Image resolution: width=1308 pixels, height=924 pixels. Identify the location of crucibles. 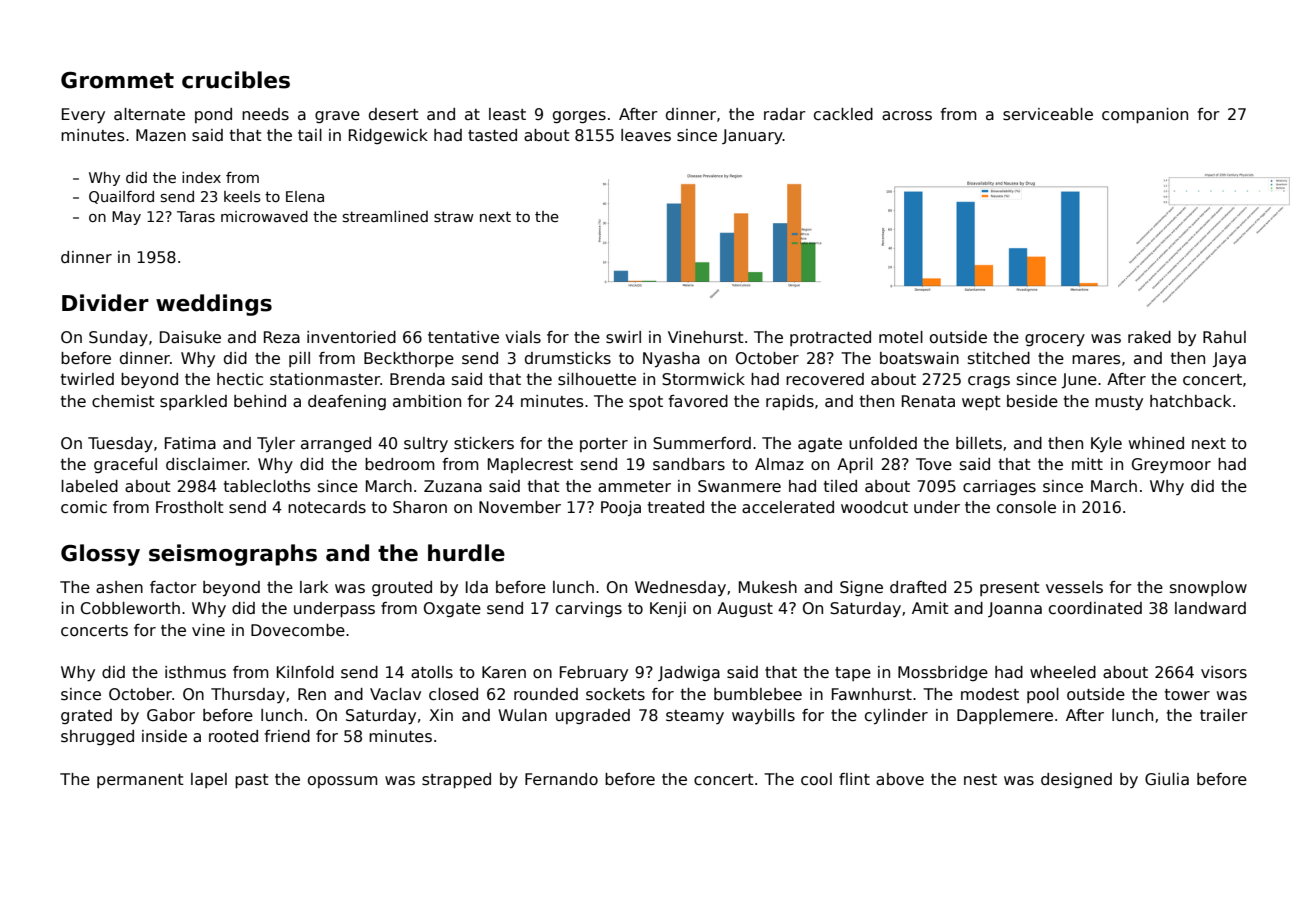
(236, 80).
